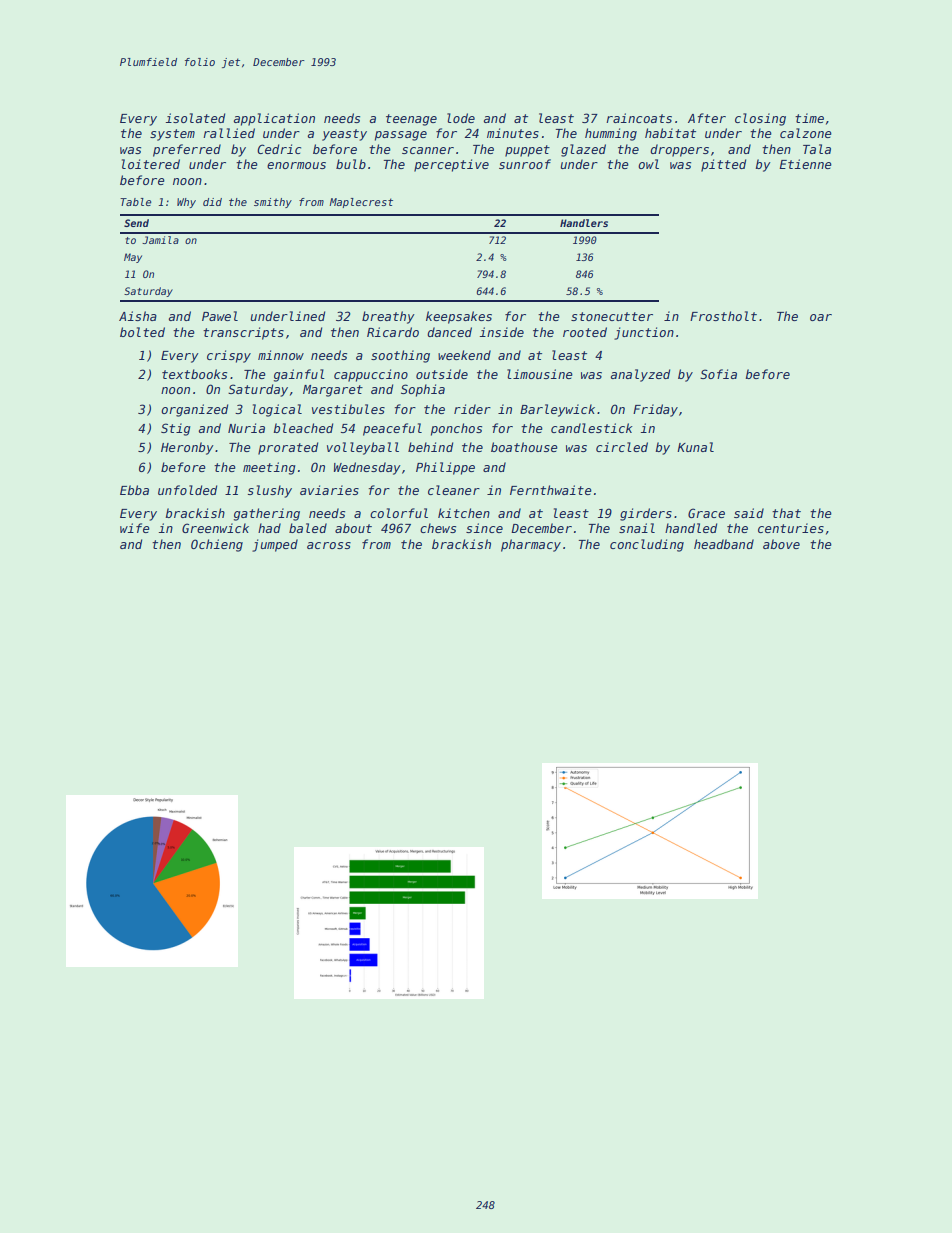 This screenshot has width=952, height=1233. I want to click on lode, so click(461, 118).
